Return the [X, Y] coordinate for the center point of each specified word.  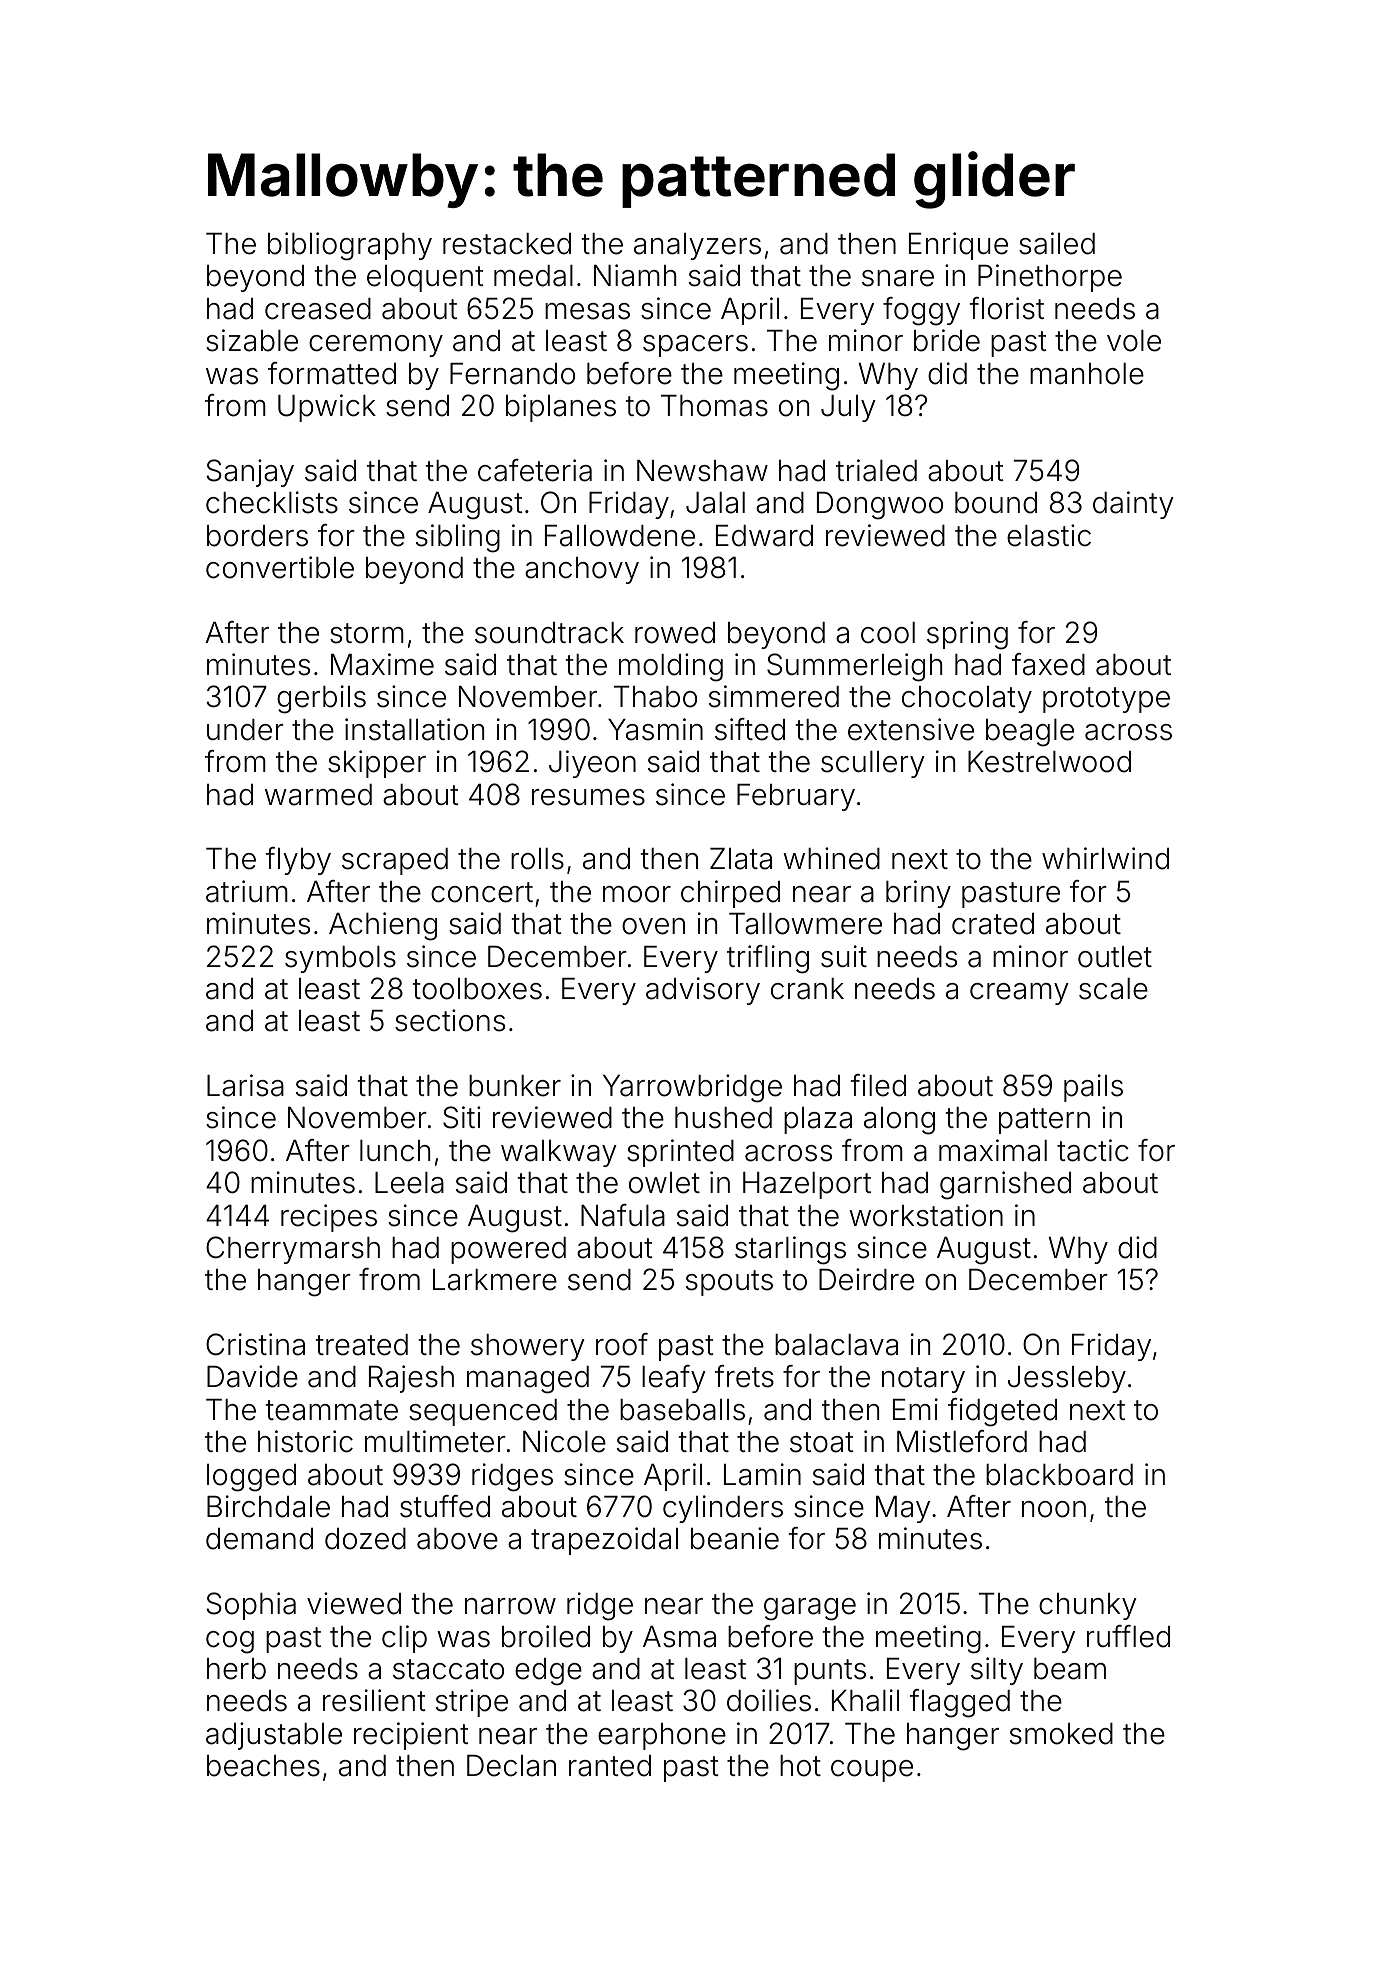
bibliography [350, 246]
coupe [872, 1771]
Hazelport [807, 1185]
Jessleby [1067, 1379]
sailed [1057, 243]
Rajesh [411, 1379]
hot [800, 1766]
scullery [873, 764]
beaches [263, 1766]
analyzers [697, 246]
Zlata [741, 859]
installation [414, 729]
